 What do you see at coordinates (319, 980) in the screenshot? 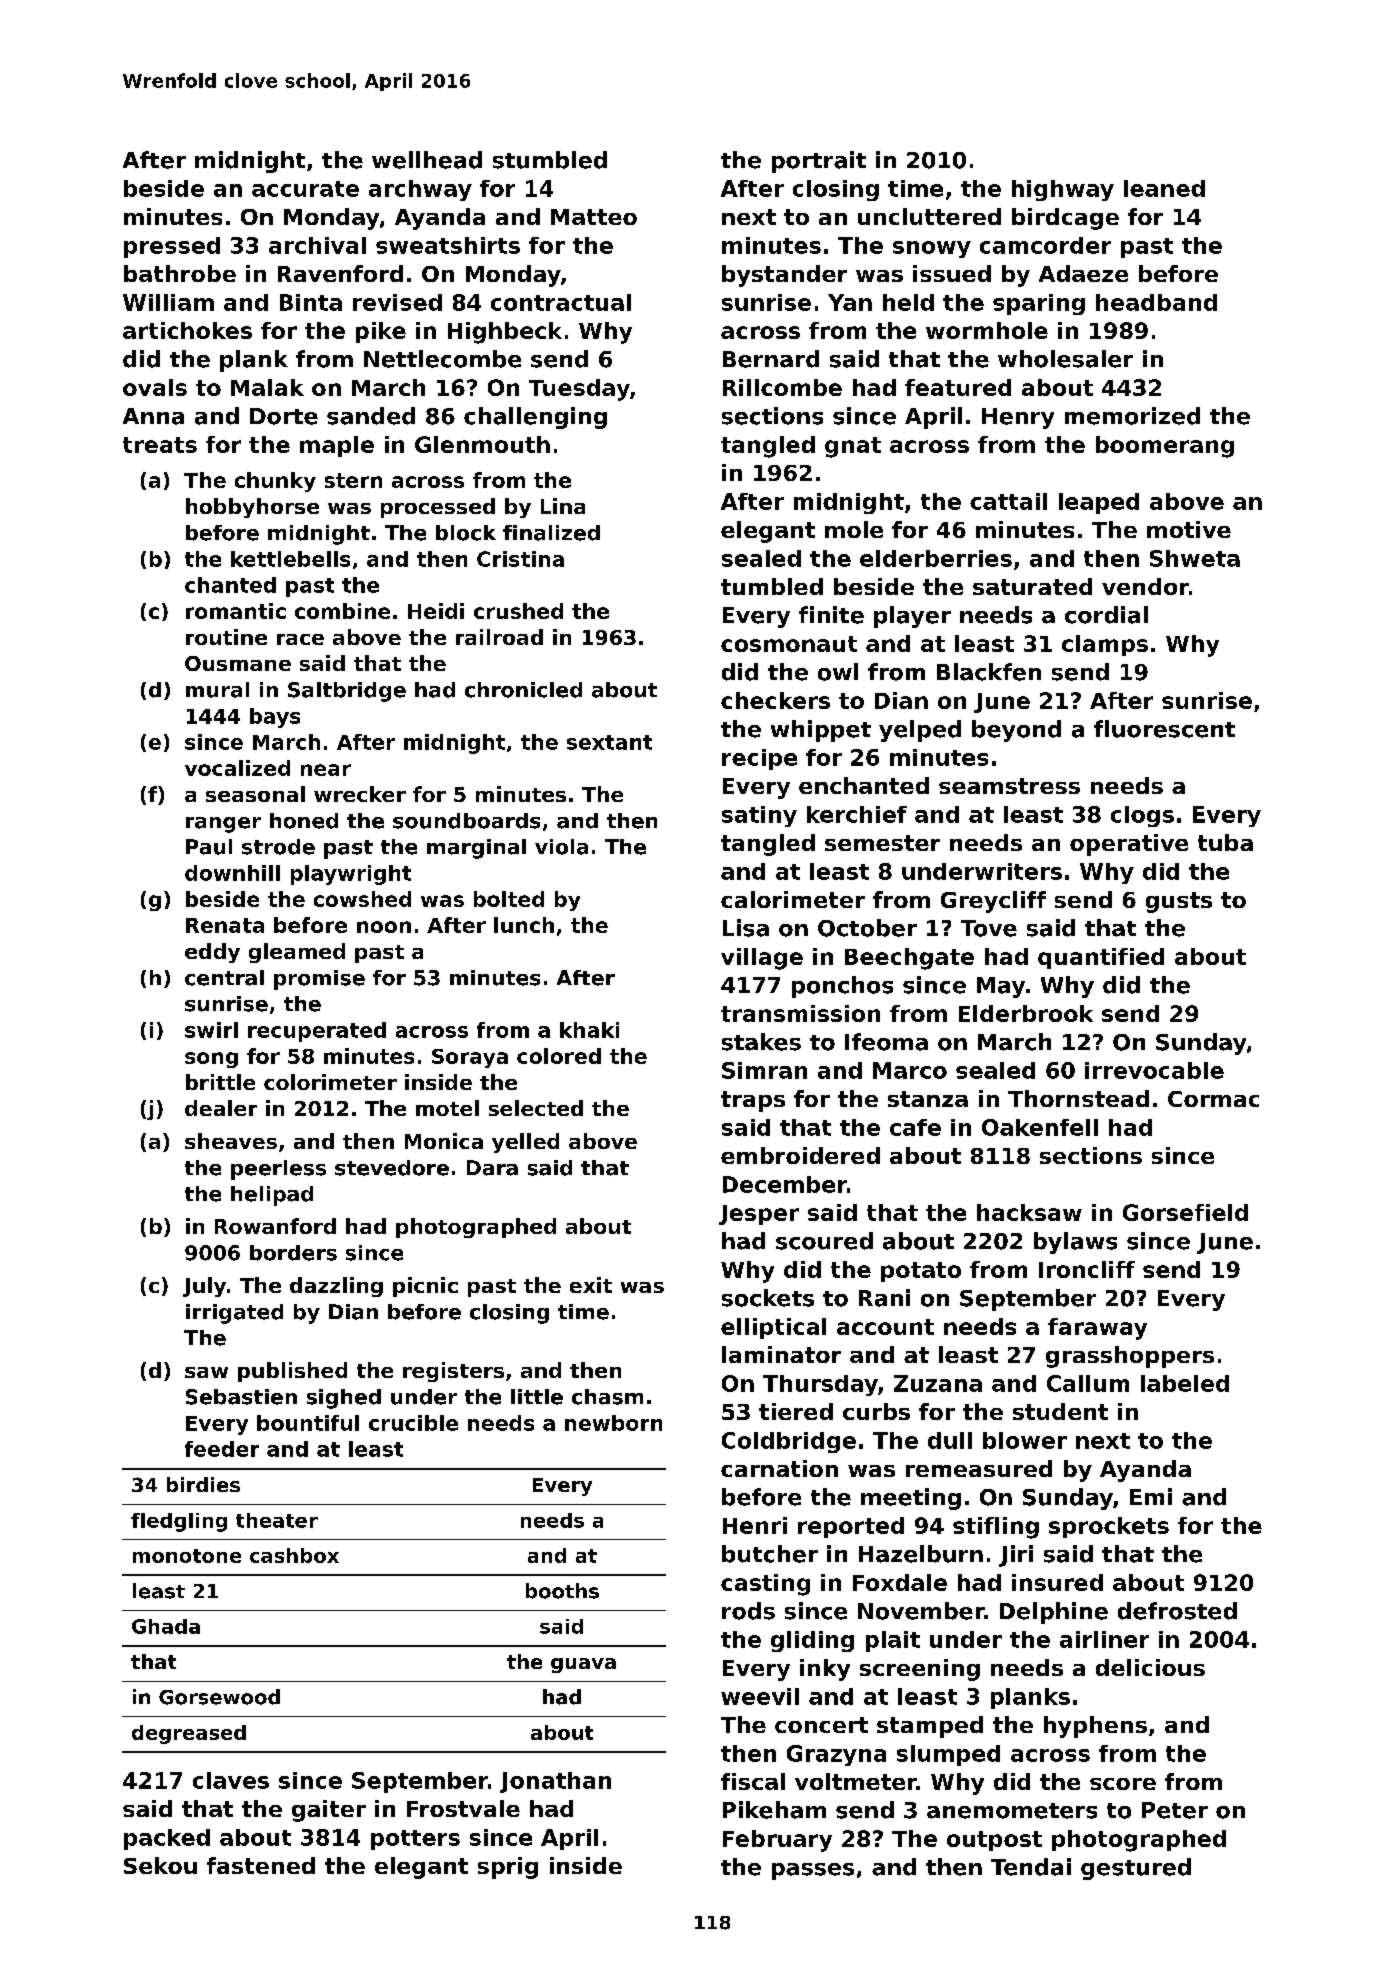
I see `promise` at bounding box center [319, 980].
